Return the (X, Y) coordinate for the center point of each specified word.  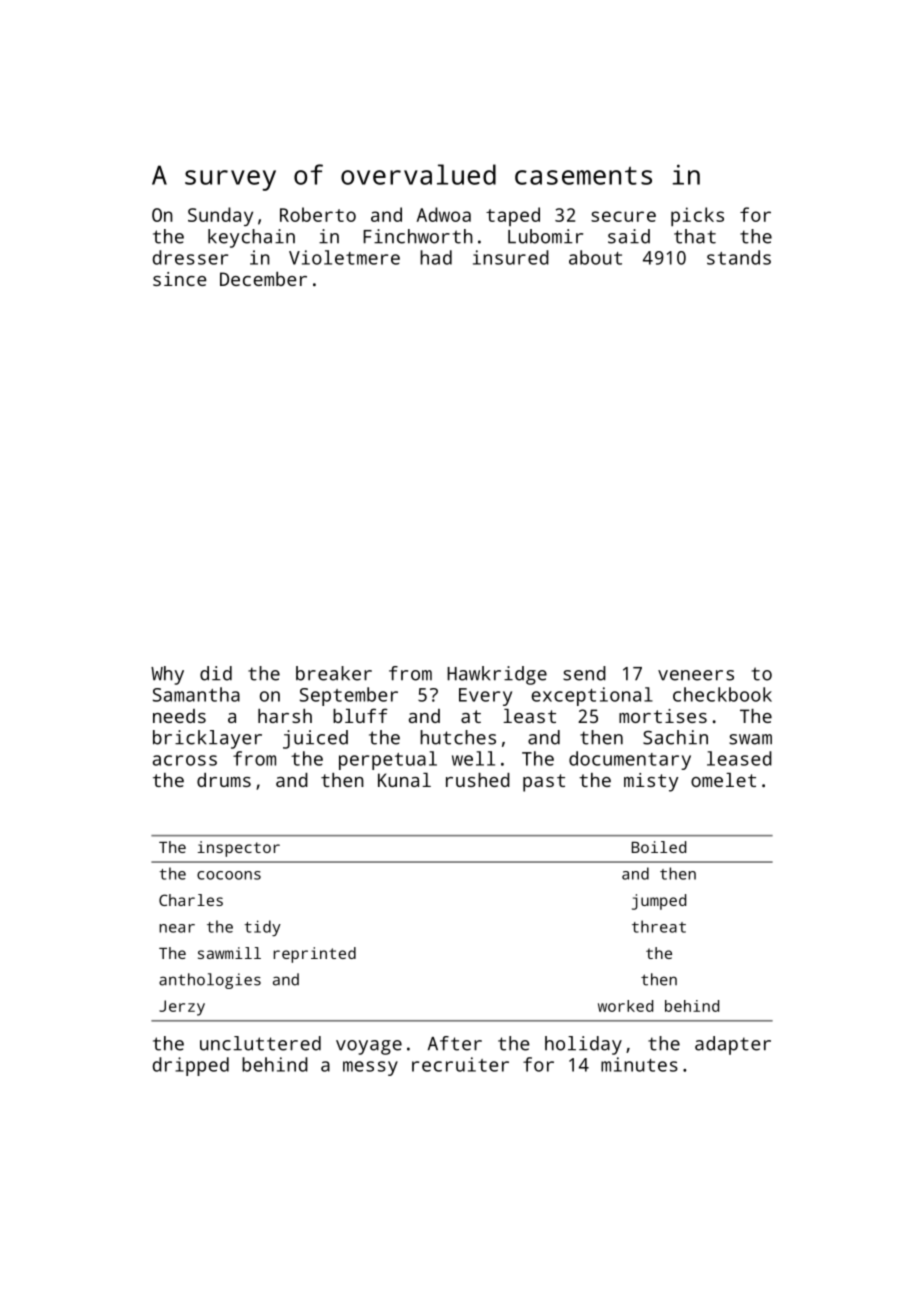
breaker (334, 673)
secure (623, 216)
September (349, 696)
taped (513, 216)
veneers (696, 675)
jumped (659, 902)
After (455, 1043)
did (216, 673)
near (177, 928)
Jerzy (182, 1008)
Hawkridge (497, 675)
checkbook (722, 694)
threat (659, 926)
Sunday (220, 216)
